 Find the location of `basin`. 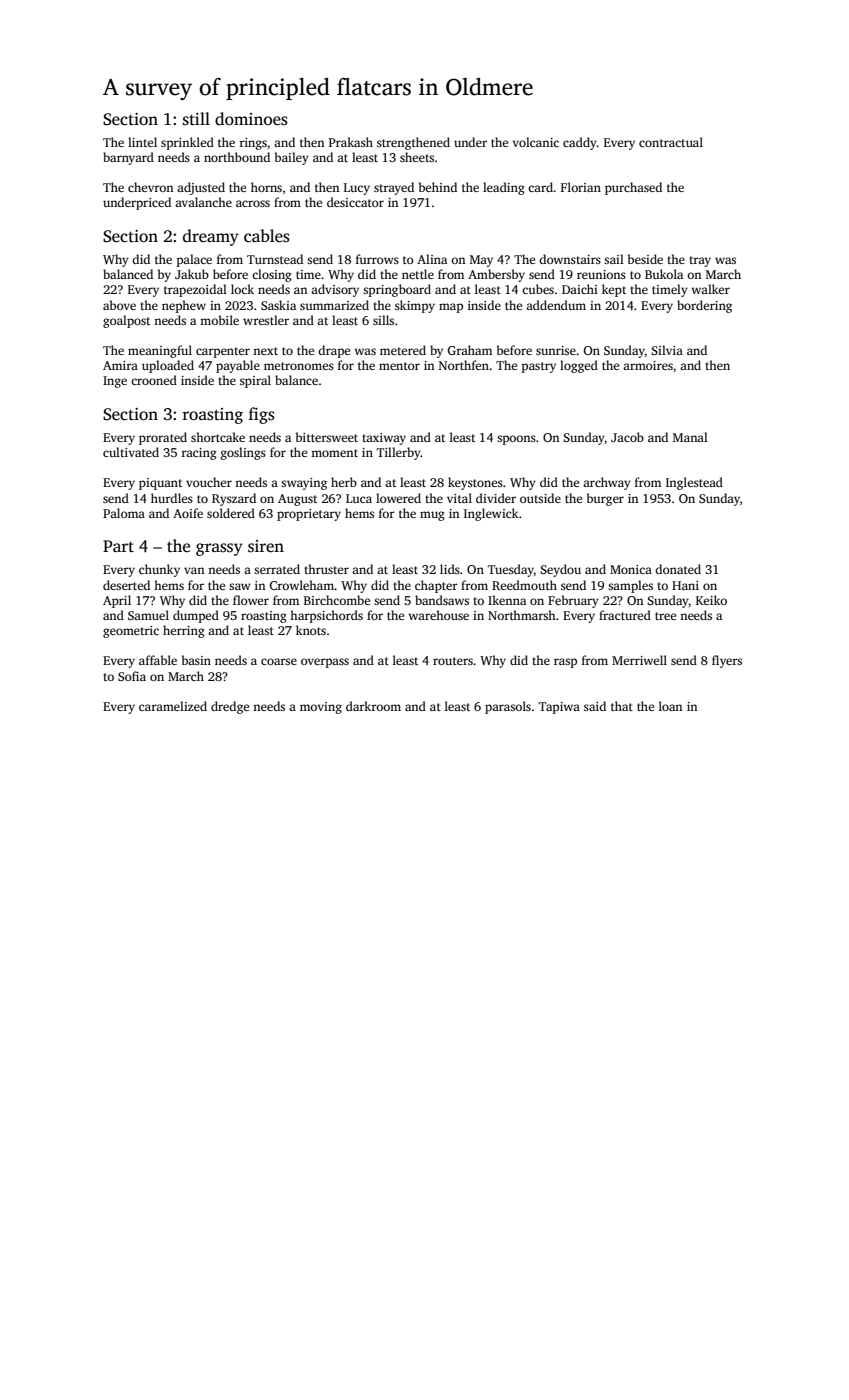

basin is located at coordinates (196, 660).
